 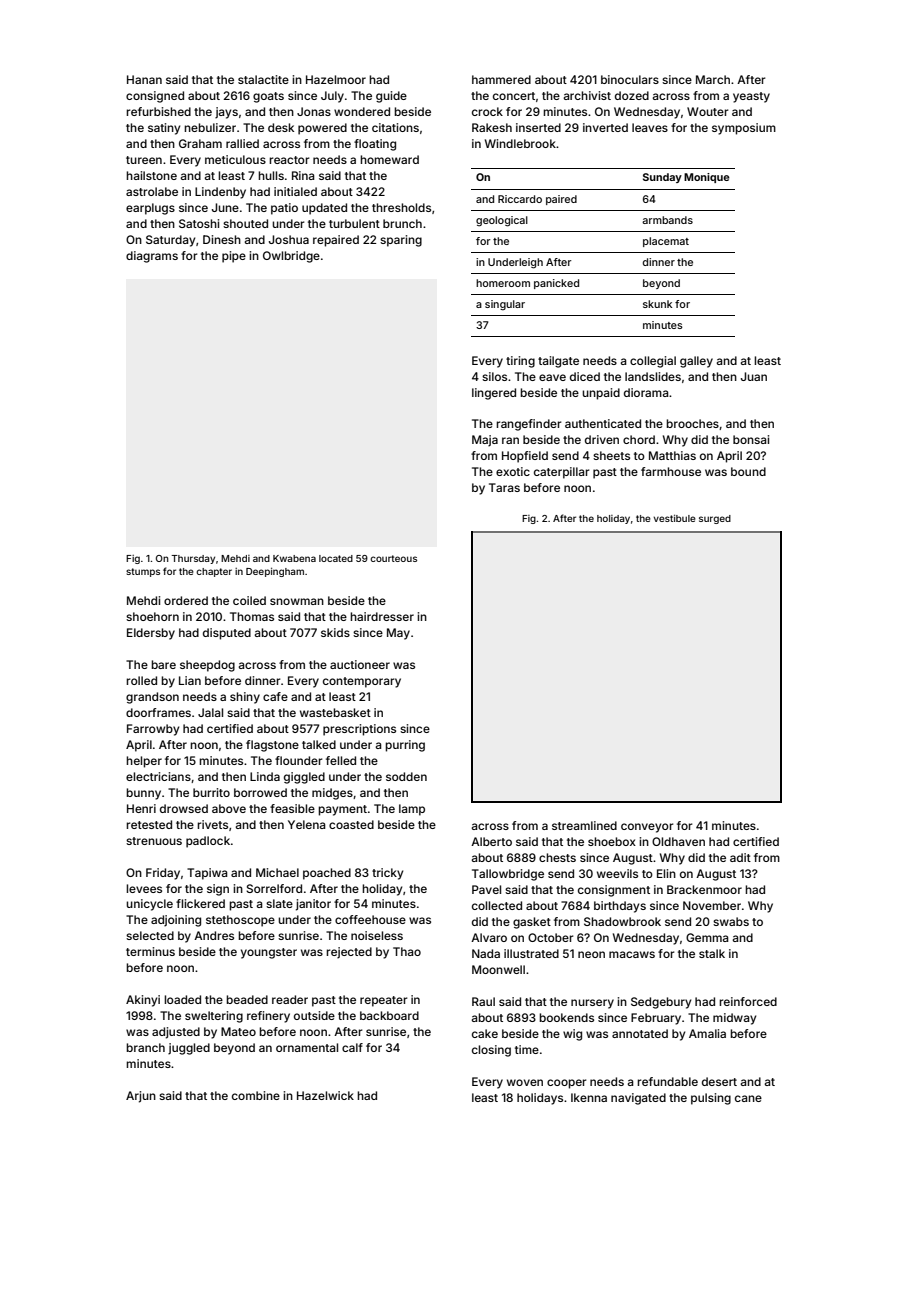 I want to click on March, so click(x=713, y=79).
